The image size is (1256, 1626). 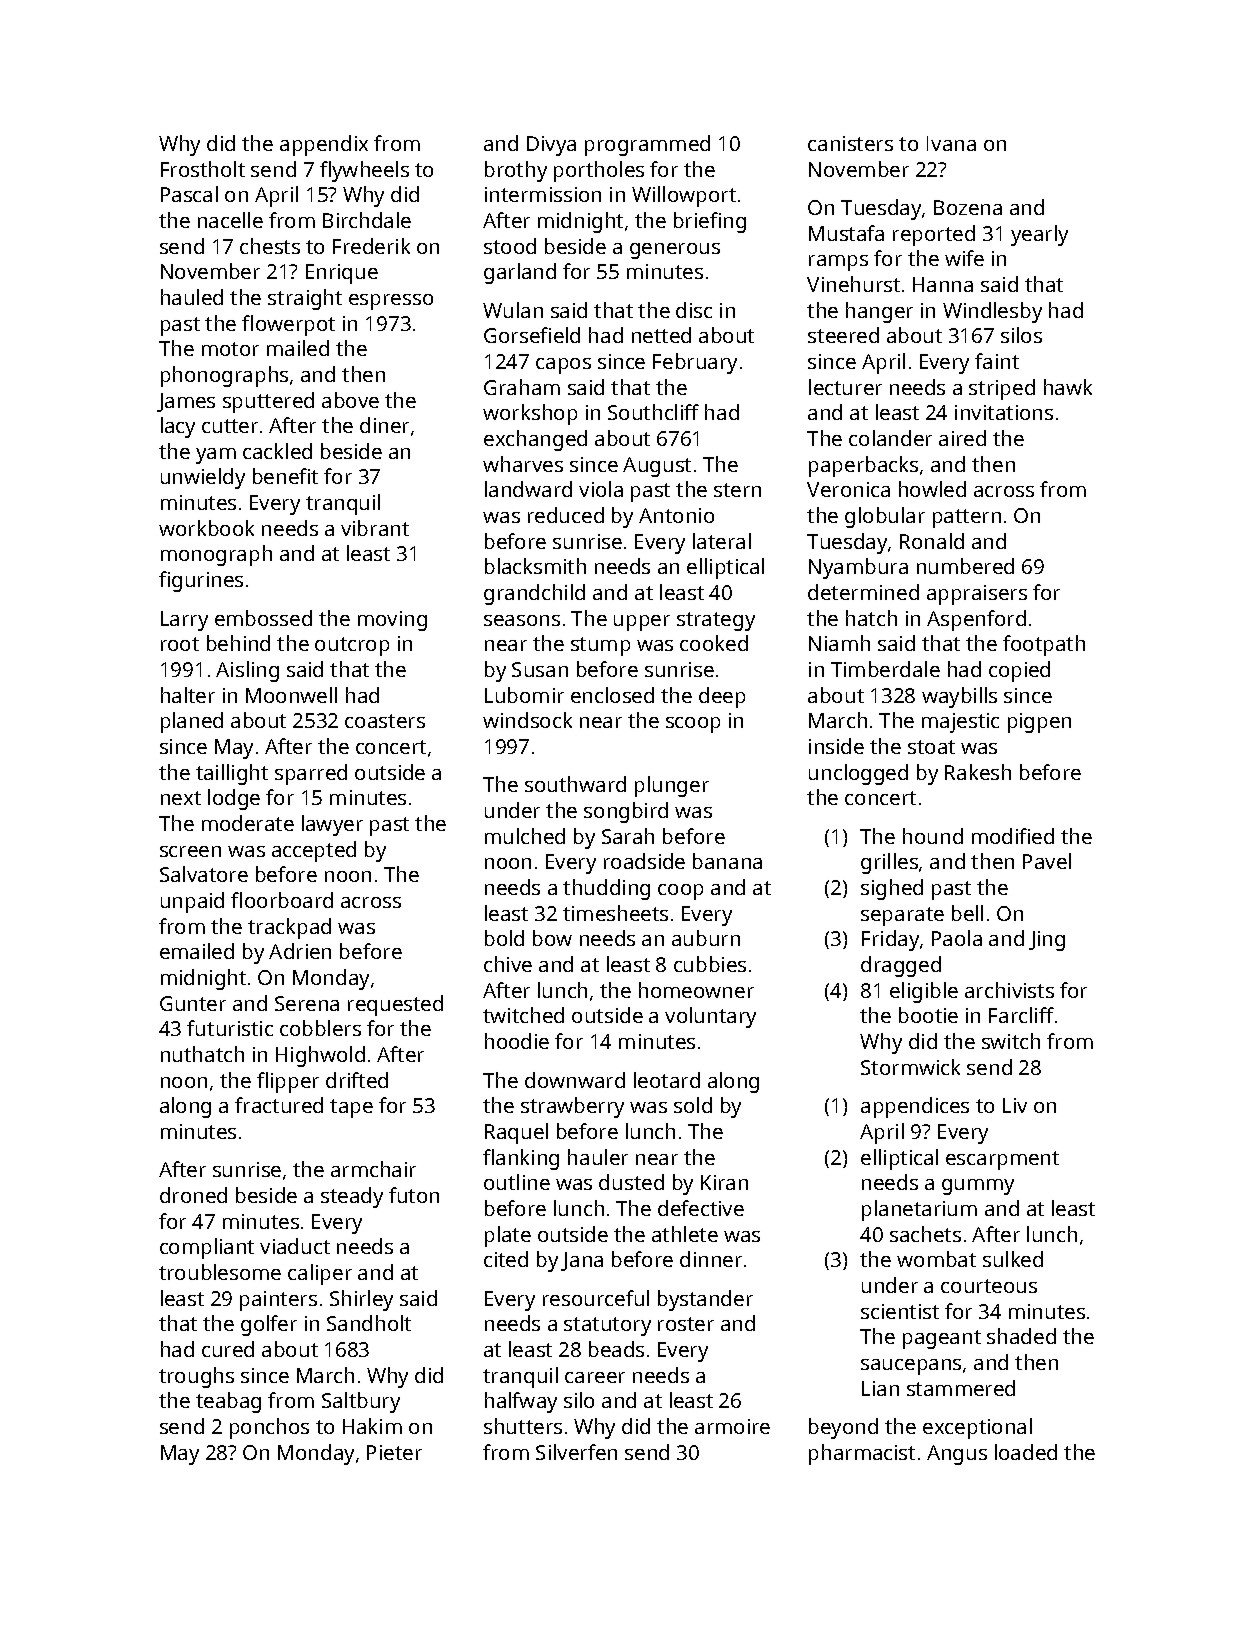 What do you see at coordinates (394, 1452) in the document?
I see `Pieter` at bounding box center [394, 1452].
